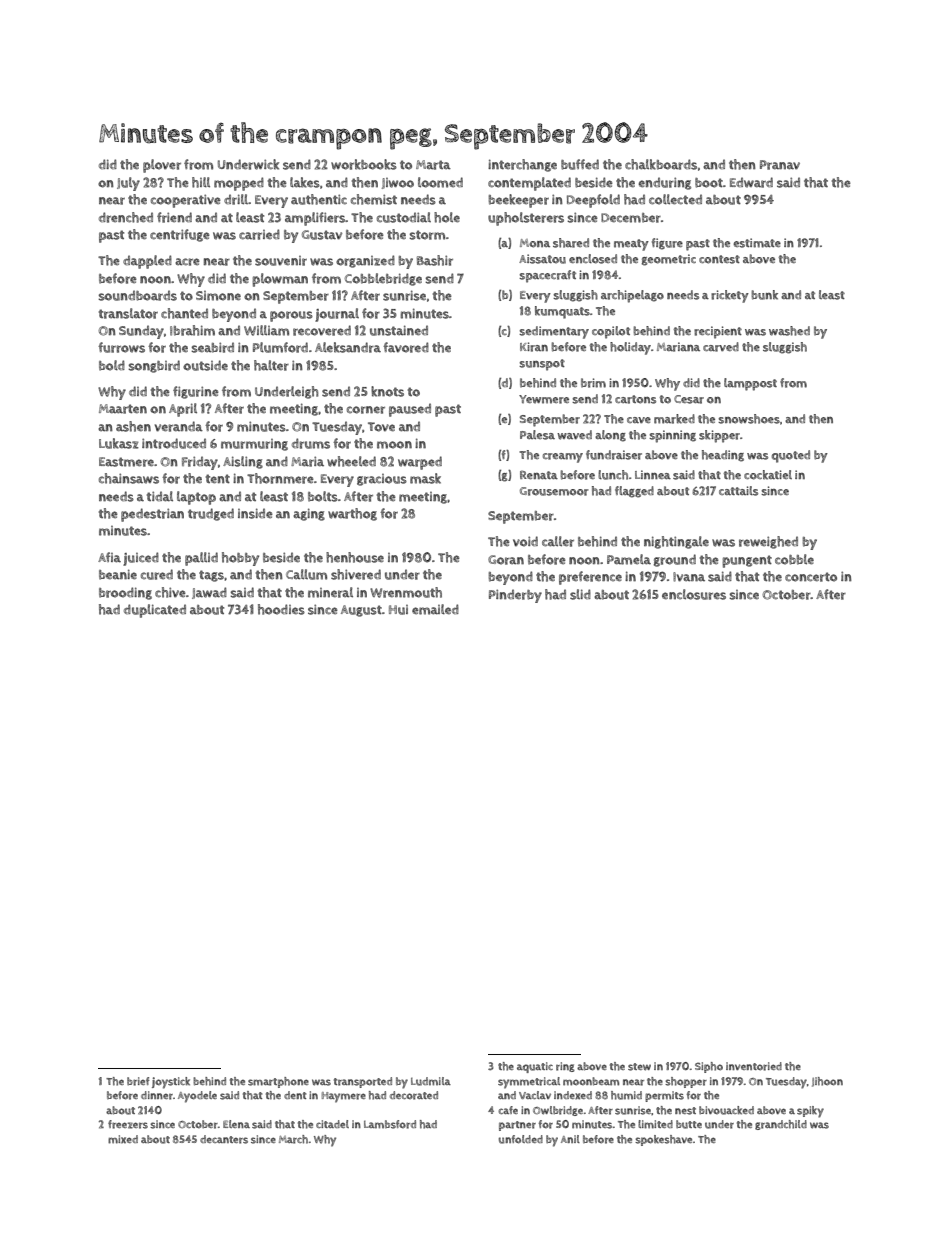  Describe the element at coordinates (305, 182) in the screenshot. I see `lakes` at that location.
